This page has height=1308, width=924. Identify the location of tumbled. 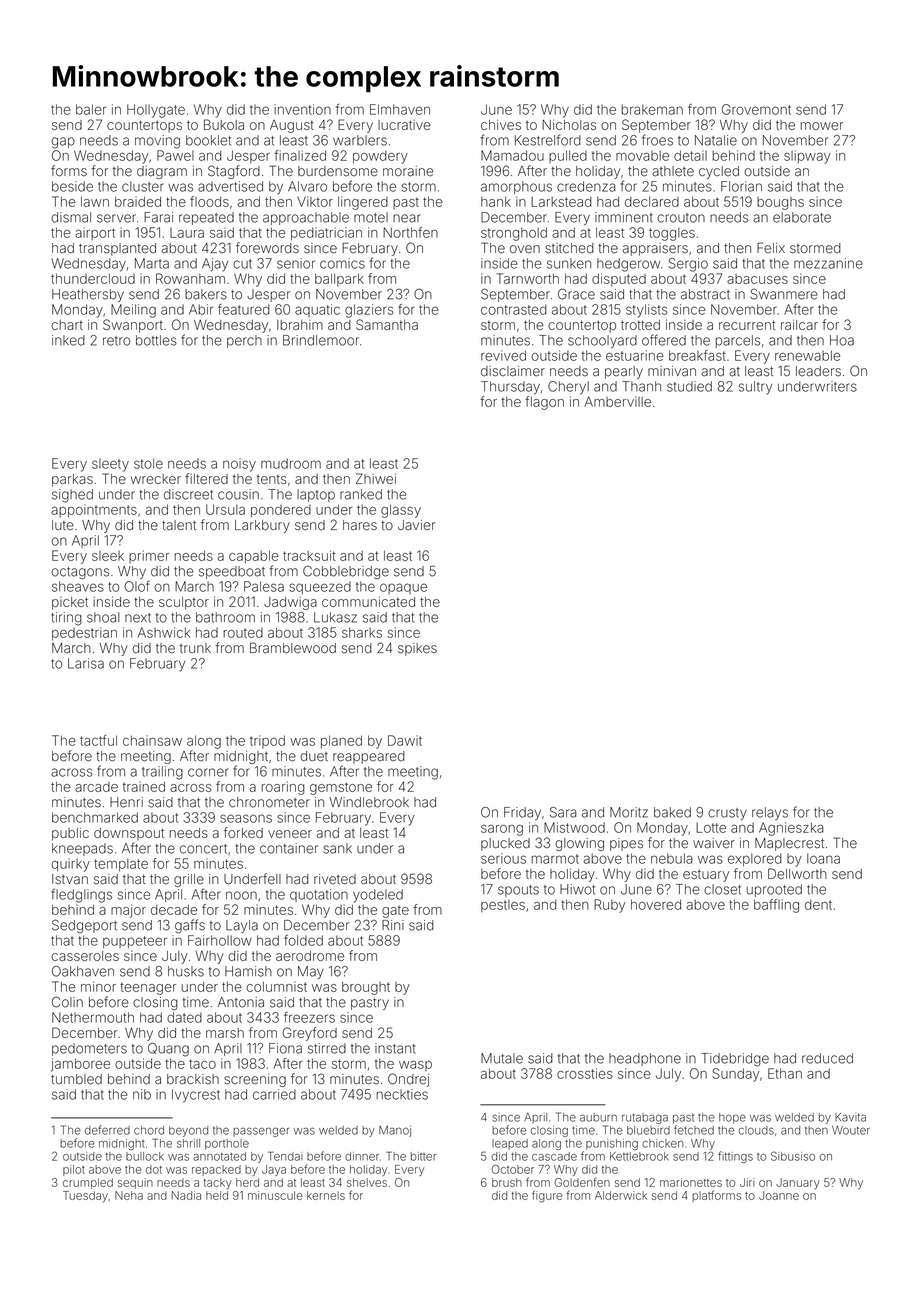
(76, 1079).
